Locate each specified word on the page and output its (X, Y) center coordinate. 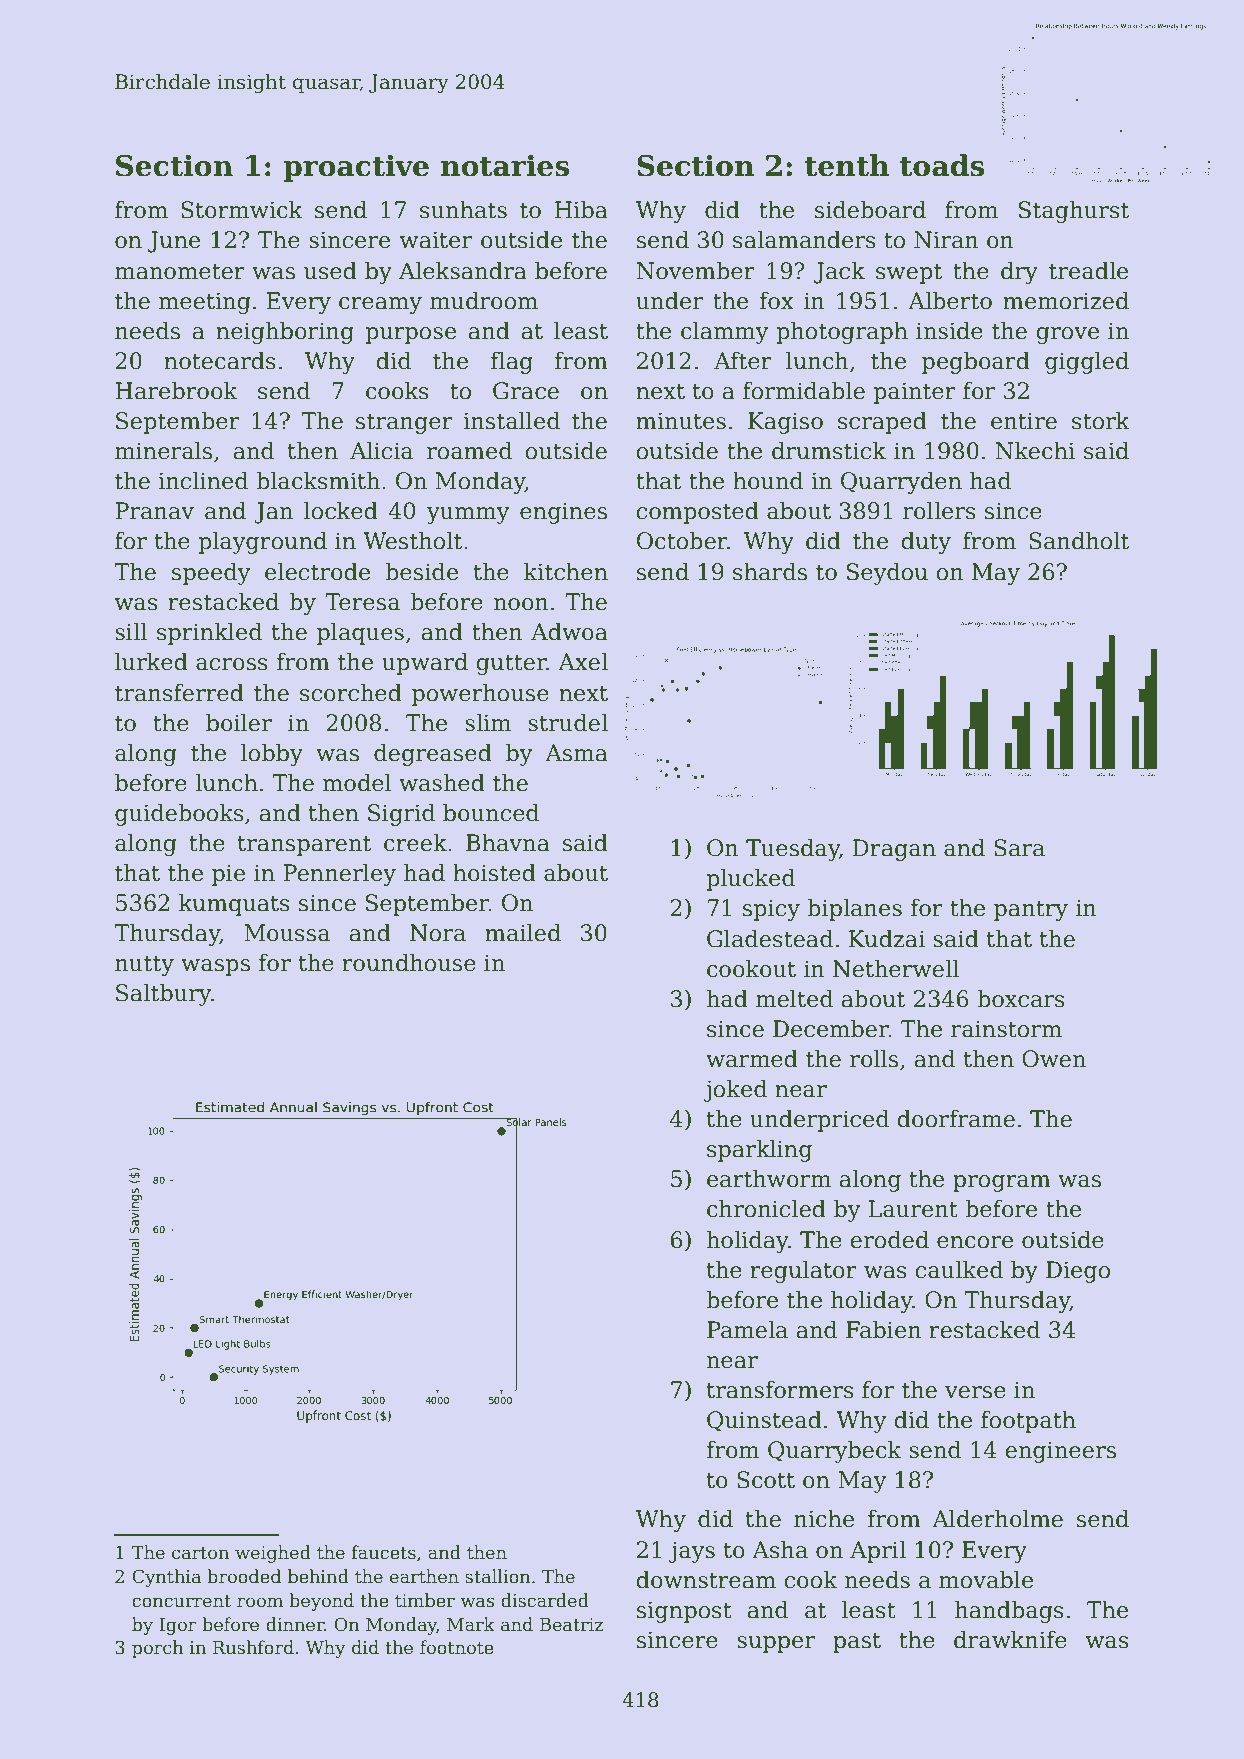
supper (776, 1644)
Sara (1019, 848)
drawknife (1010, 1640)
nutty (144, 966)
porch (158, 1649)
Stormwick (242, 210)
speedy (211, 574)
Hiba (581, 210)
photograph (842, 333)
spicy (771, 910)
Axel (583, 662)
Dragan (894, 850)
